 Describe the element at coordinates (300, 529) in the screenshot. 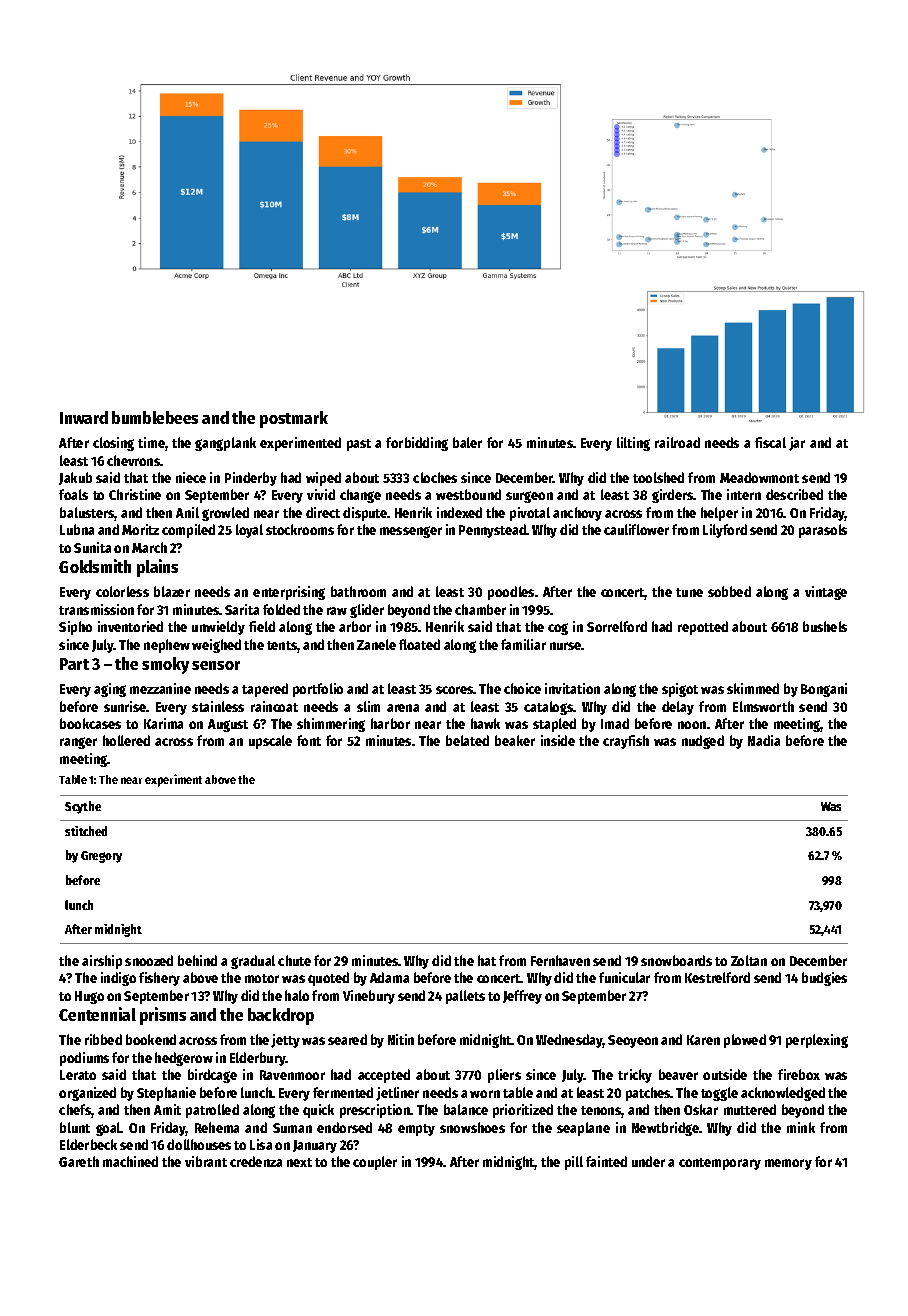

I see `stockrooms` at that location.
